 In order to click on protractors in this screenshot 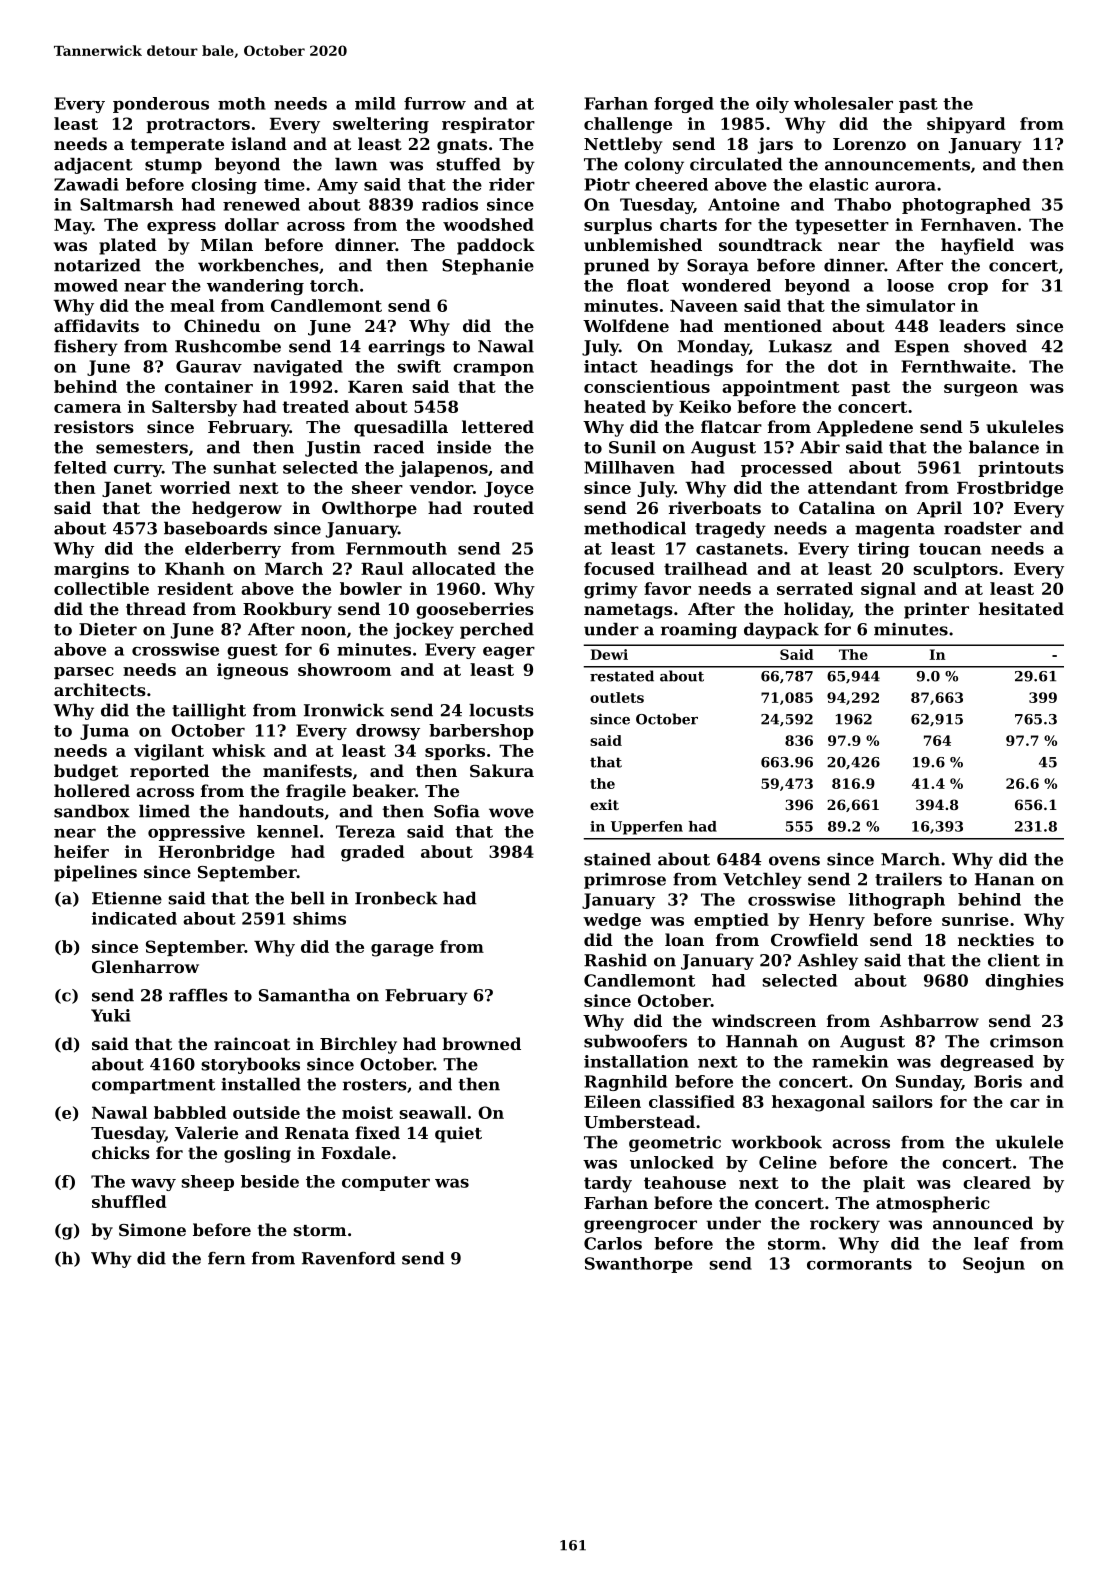, I will do `click(198, 125)`.
